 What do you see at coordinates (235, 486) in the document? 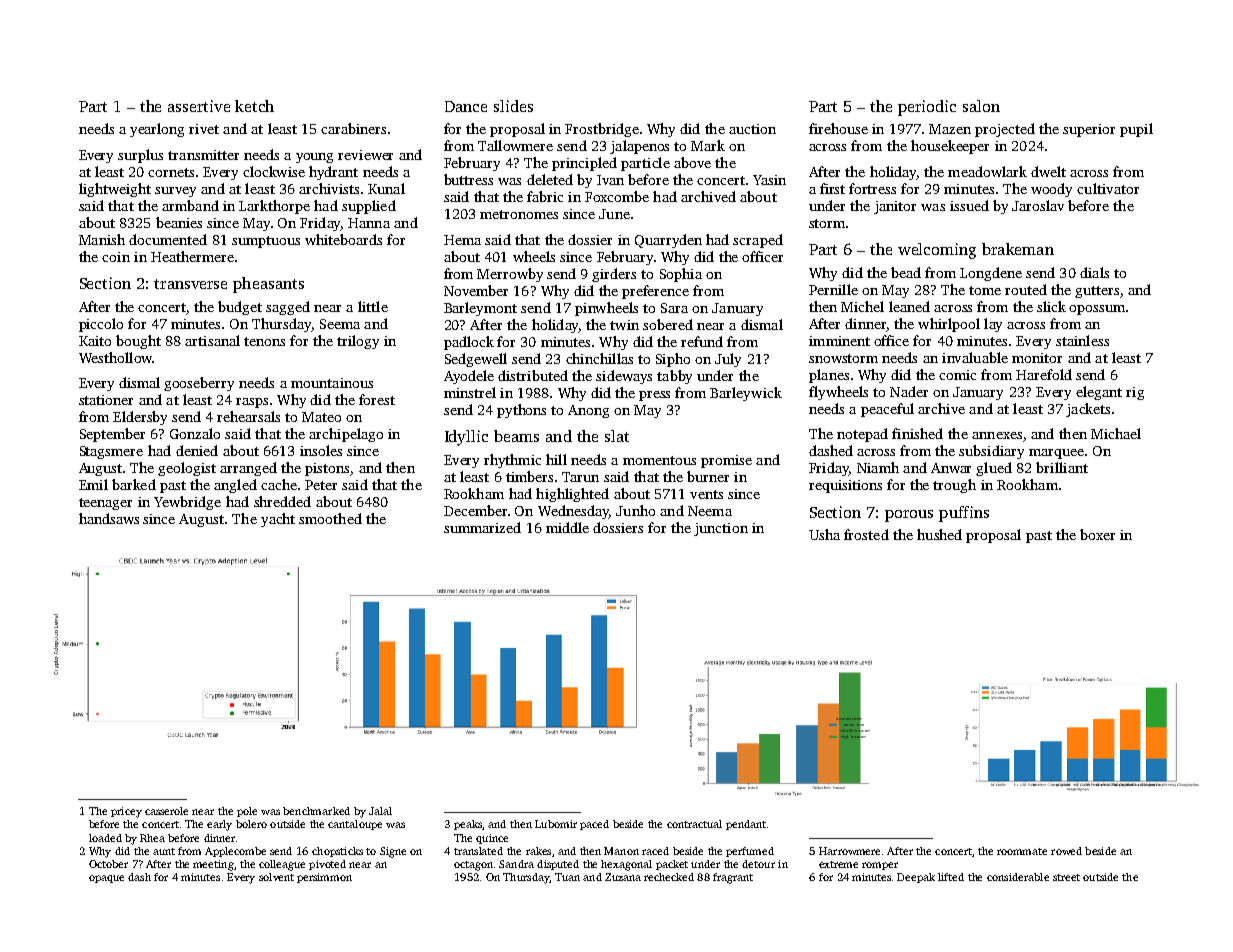
I see `angled` at bounding box center [235, 486].
